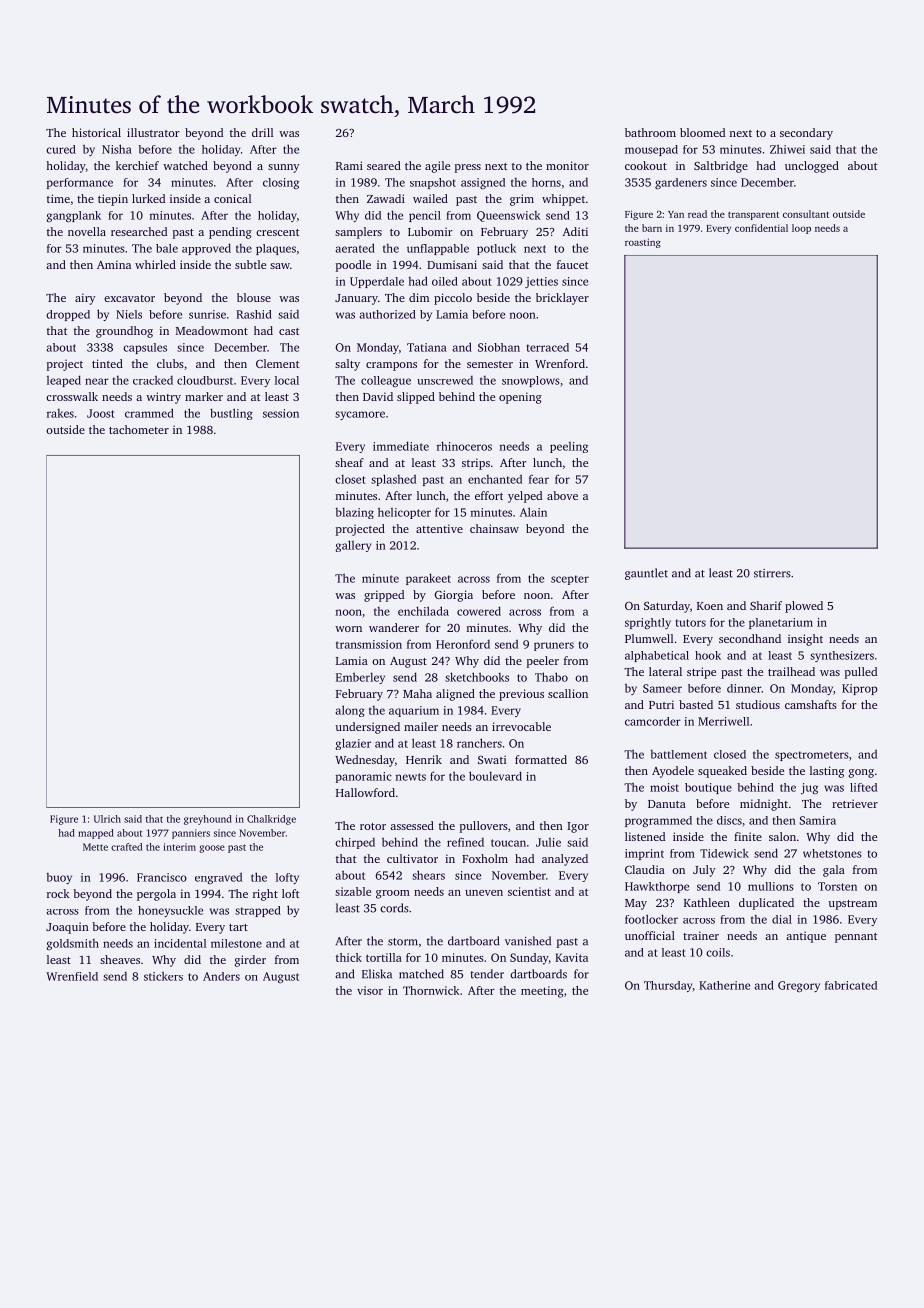  I want to click on glazier, so click(353, 744).
